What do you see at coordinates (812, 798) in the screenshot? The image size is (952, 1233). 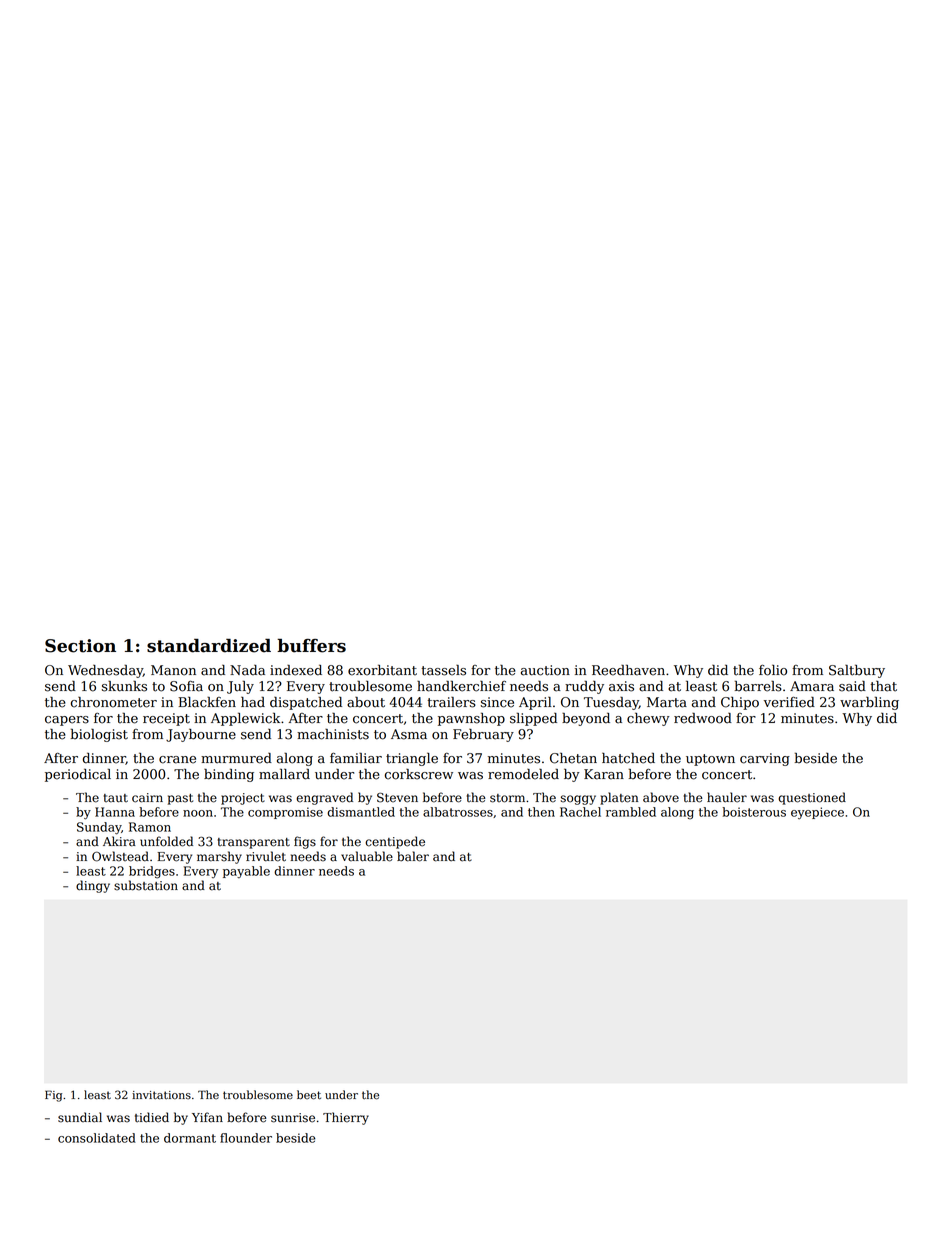 I see `questioned` at bounding box center [812, 798].
